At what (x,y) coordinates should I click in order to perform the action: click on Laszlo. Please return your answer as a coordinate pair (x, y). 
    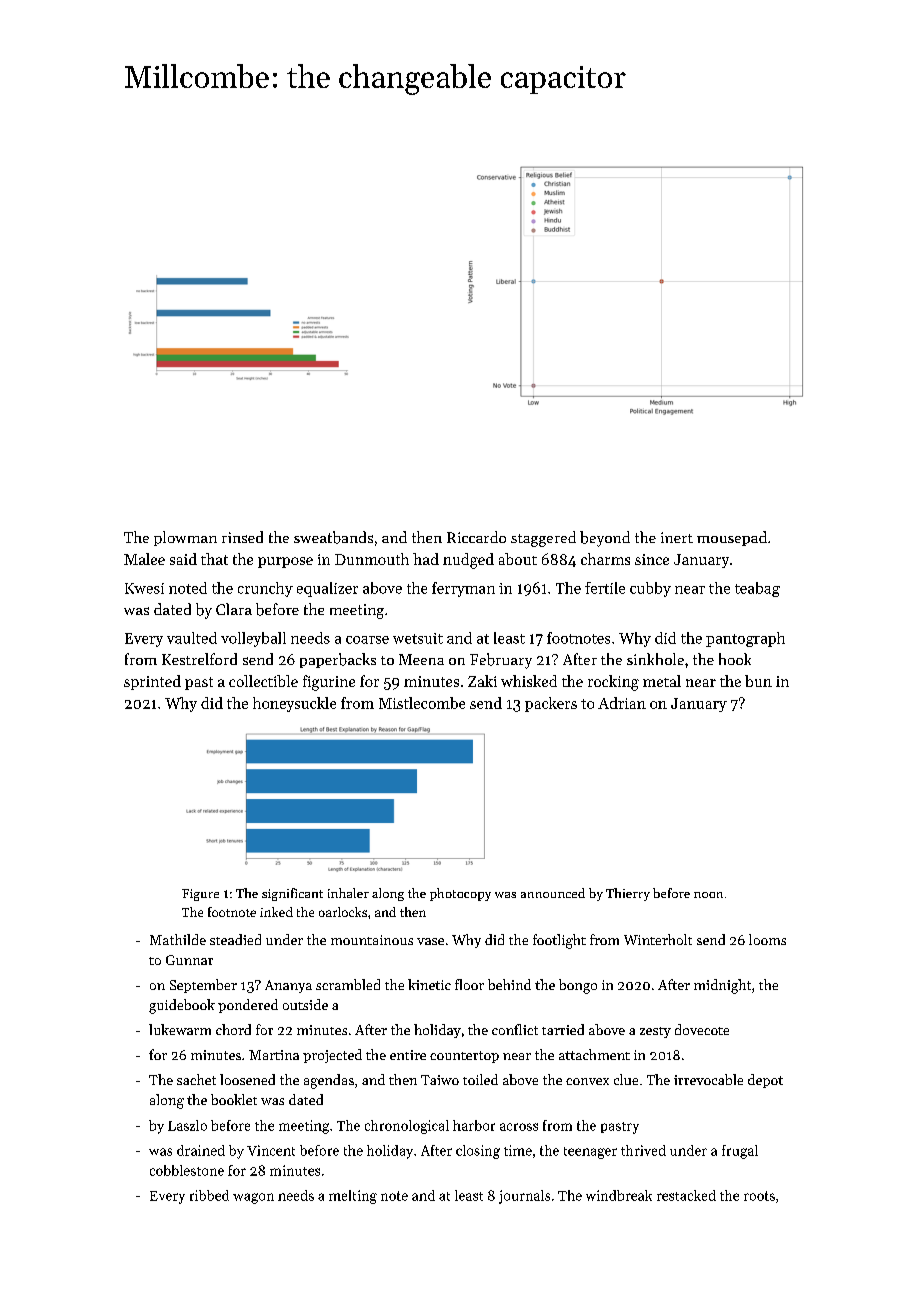
    Looking at the image, I should click on (187, 1125).
